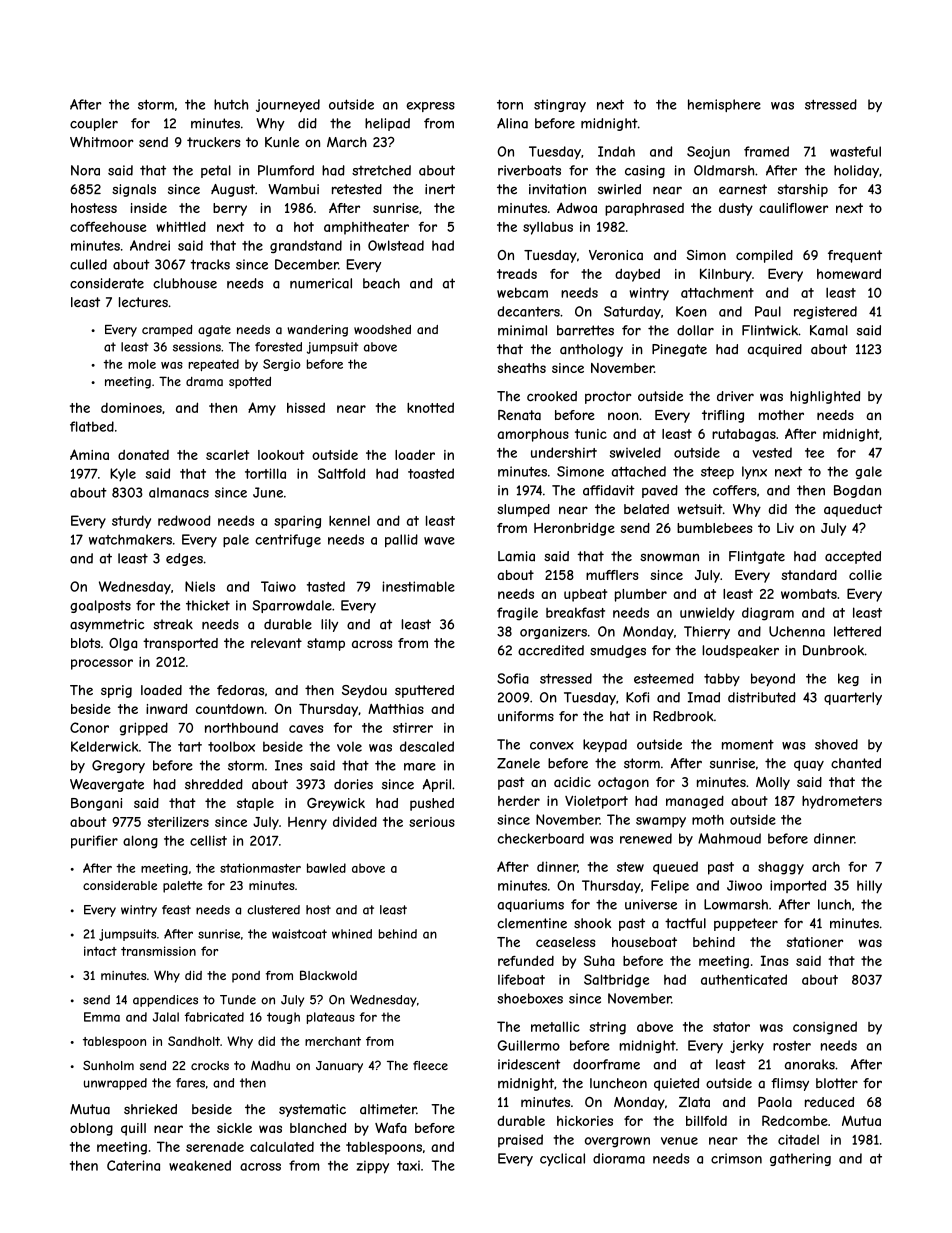  I want to click on Seydou, so click(364, 691).
